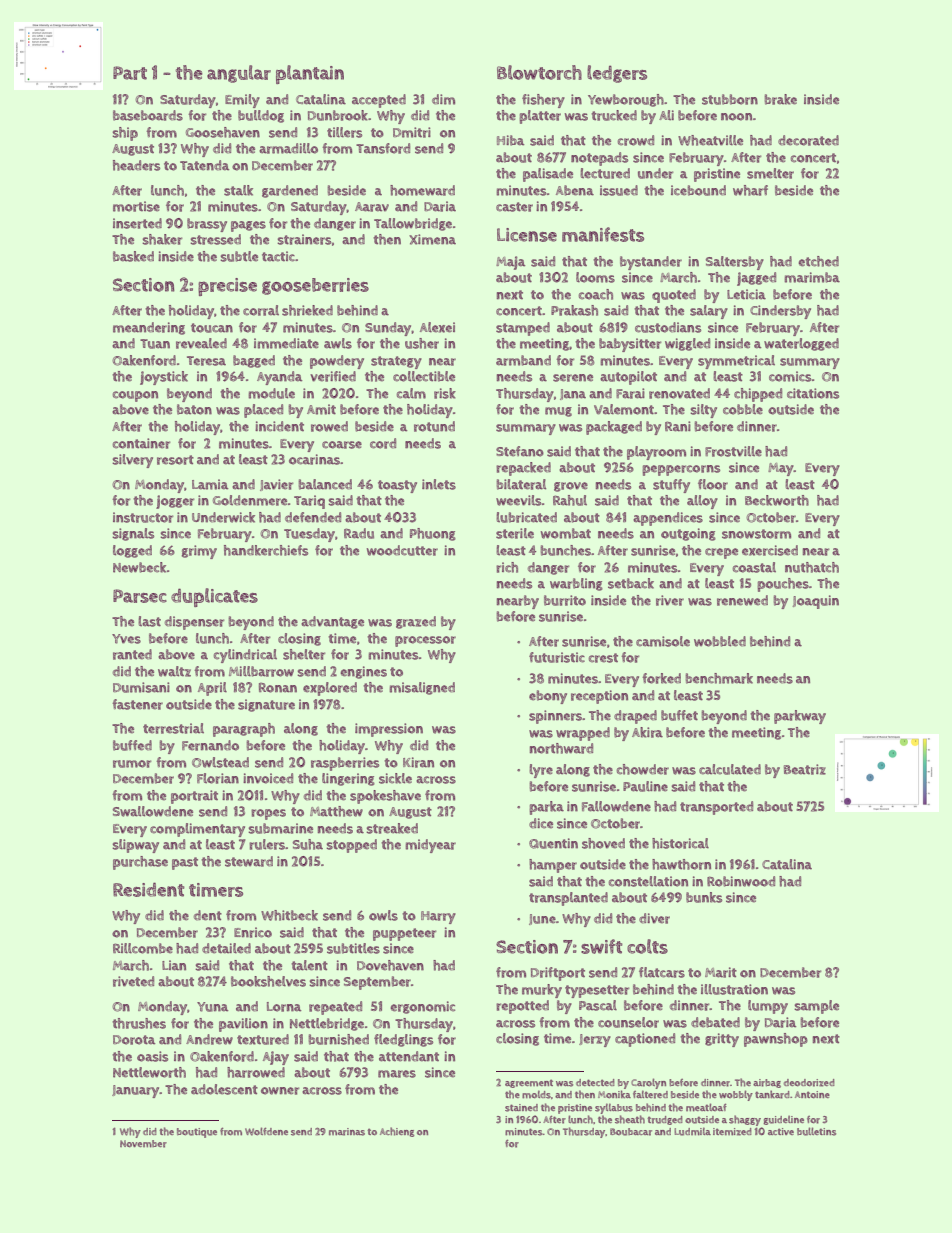 The image size is (952, 1233). Describe the element at coordinates (397, 1132) in the page. I see `Achieng` at that location.
